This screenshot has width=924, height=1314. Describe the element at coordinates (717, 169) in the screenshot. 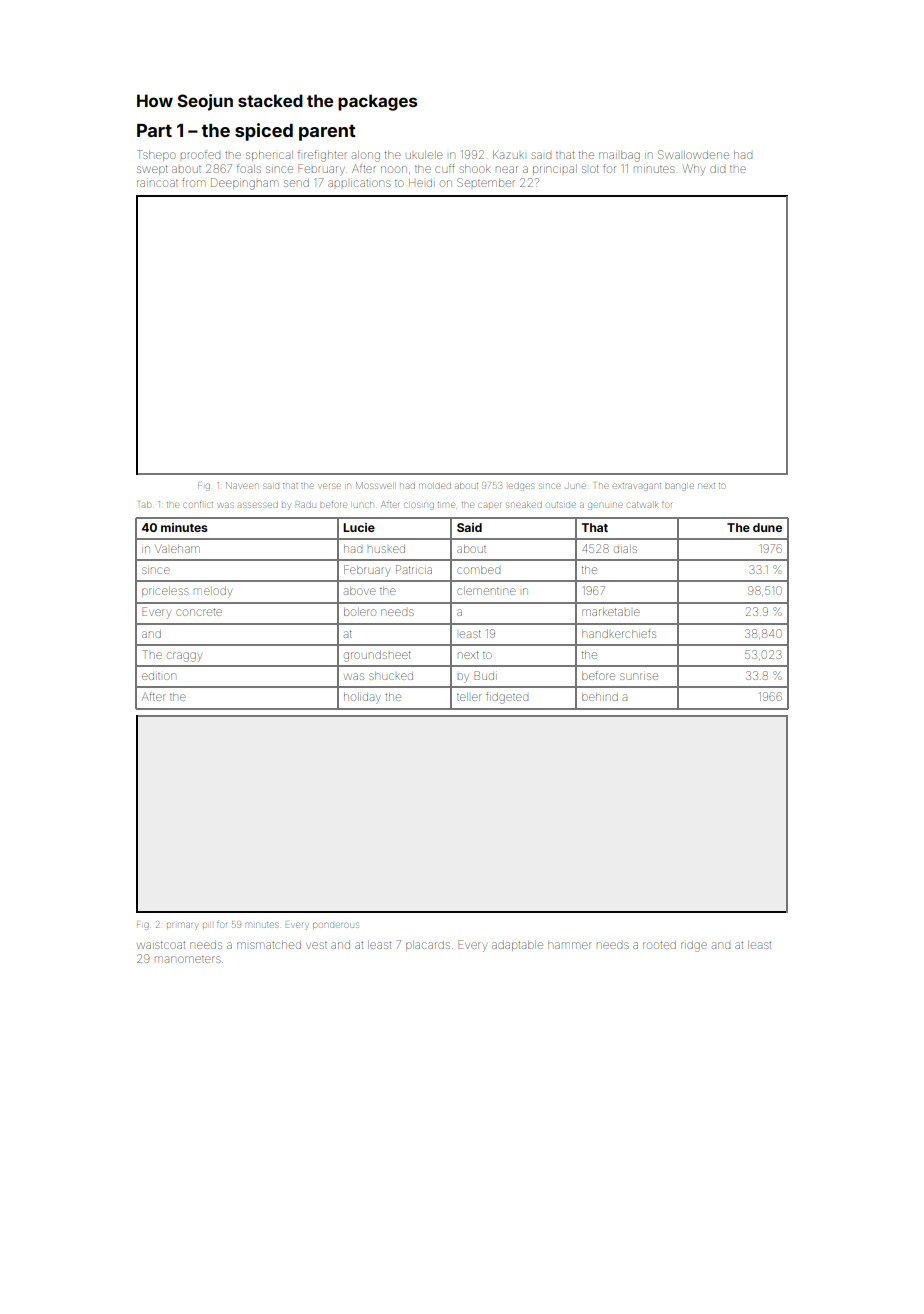

I see `did` at that location.
